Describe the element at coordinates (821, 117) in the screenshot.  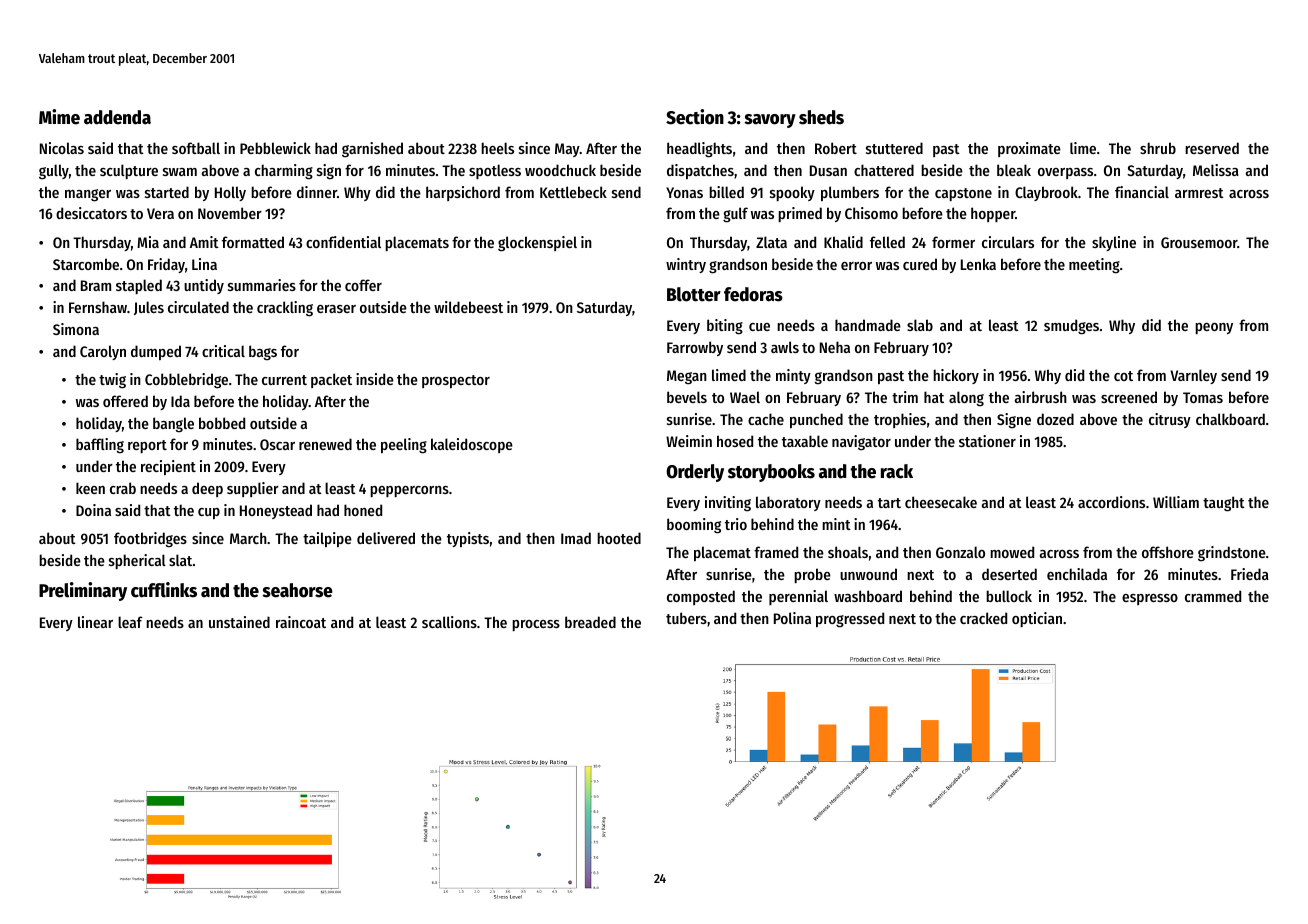
I see `sheds` at that location.
